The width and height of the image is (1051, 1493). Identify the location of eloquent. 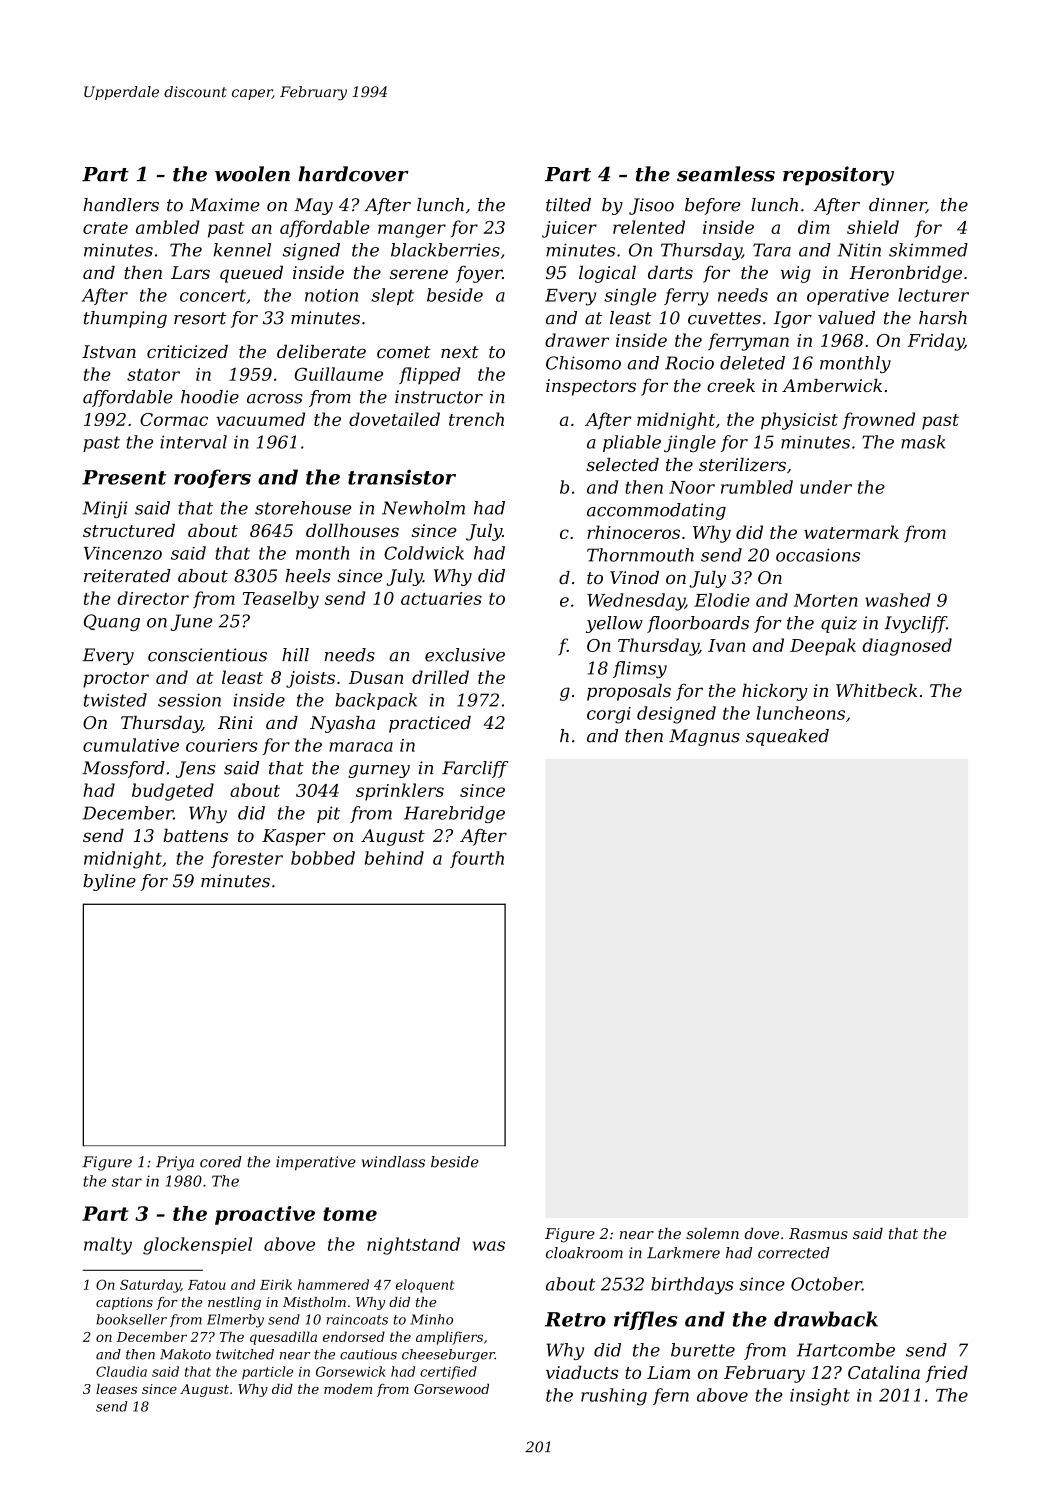
(425, 1286).
